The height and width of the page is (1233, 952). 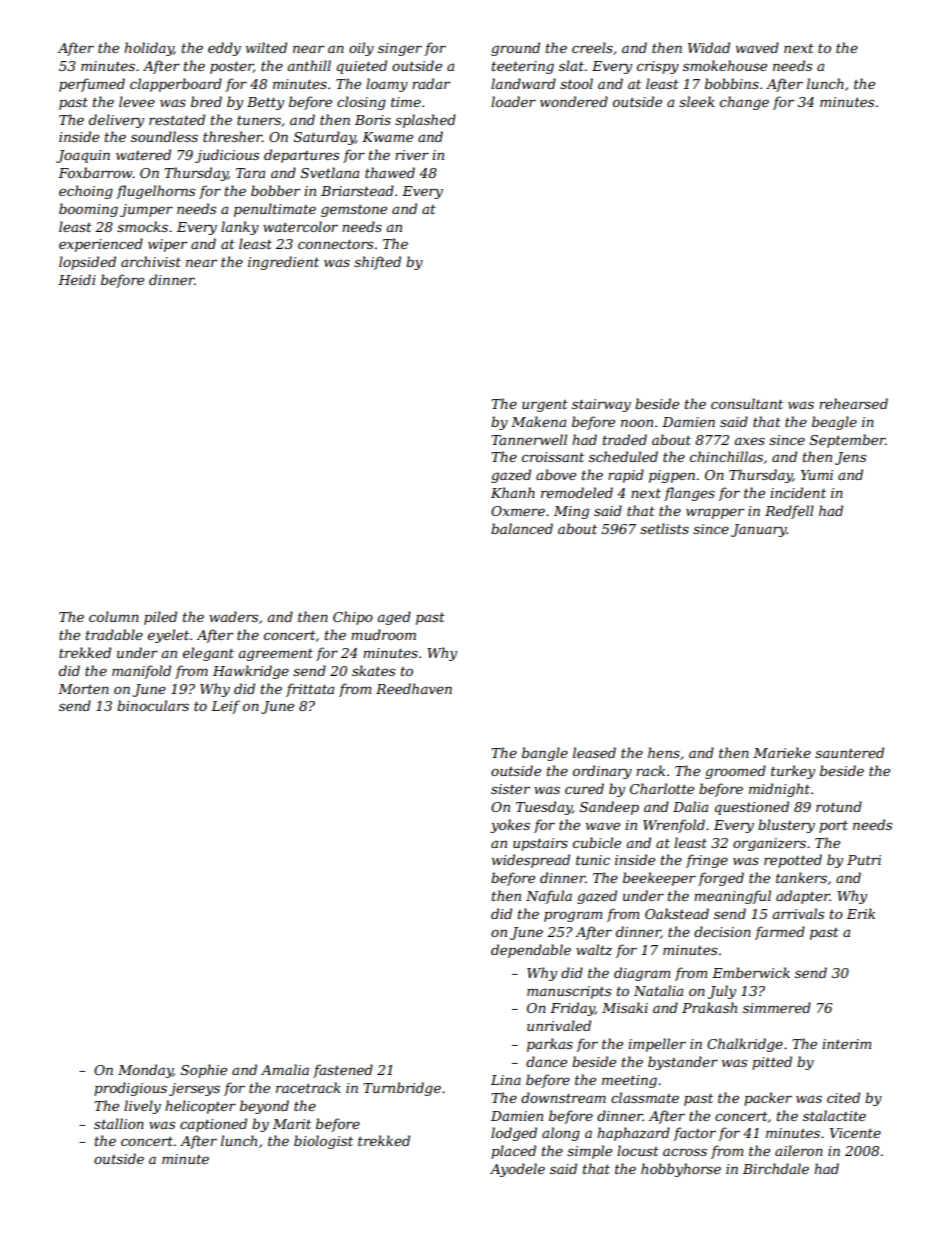 I want to click on piled, so click(x=160, y=618).
